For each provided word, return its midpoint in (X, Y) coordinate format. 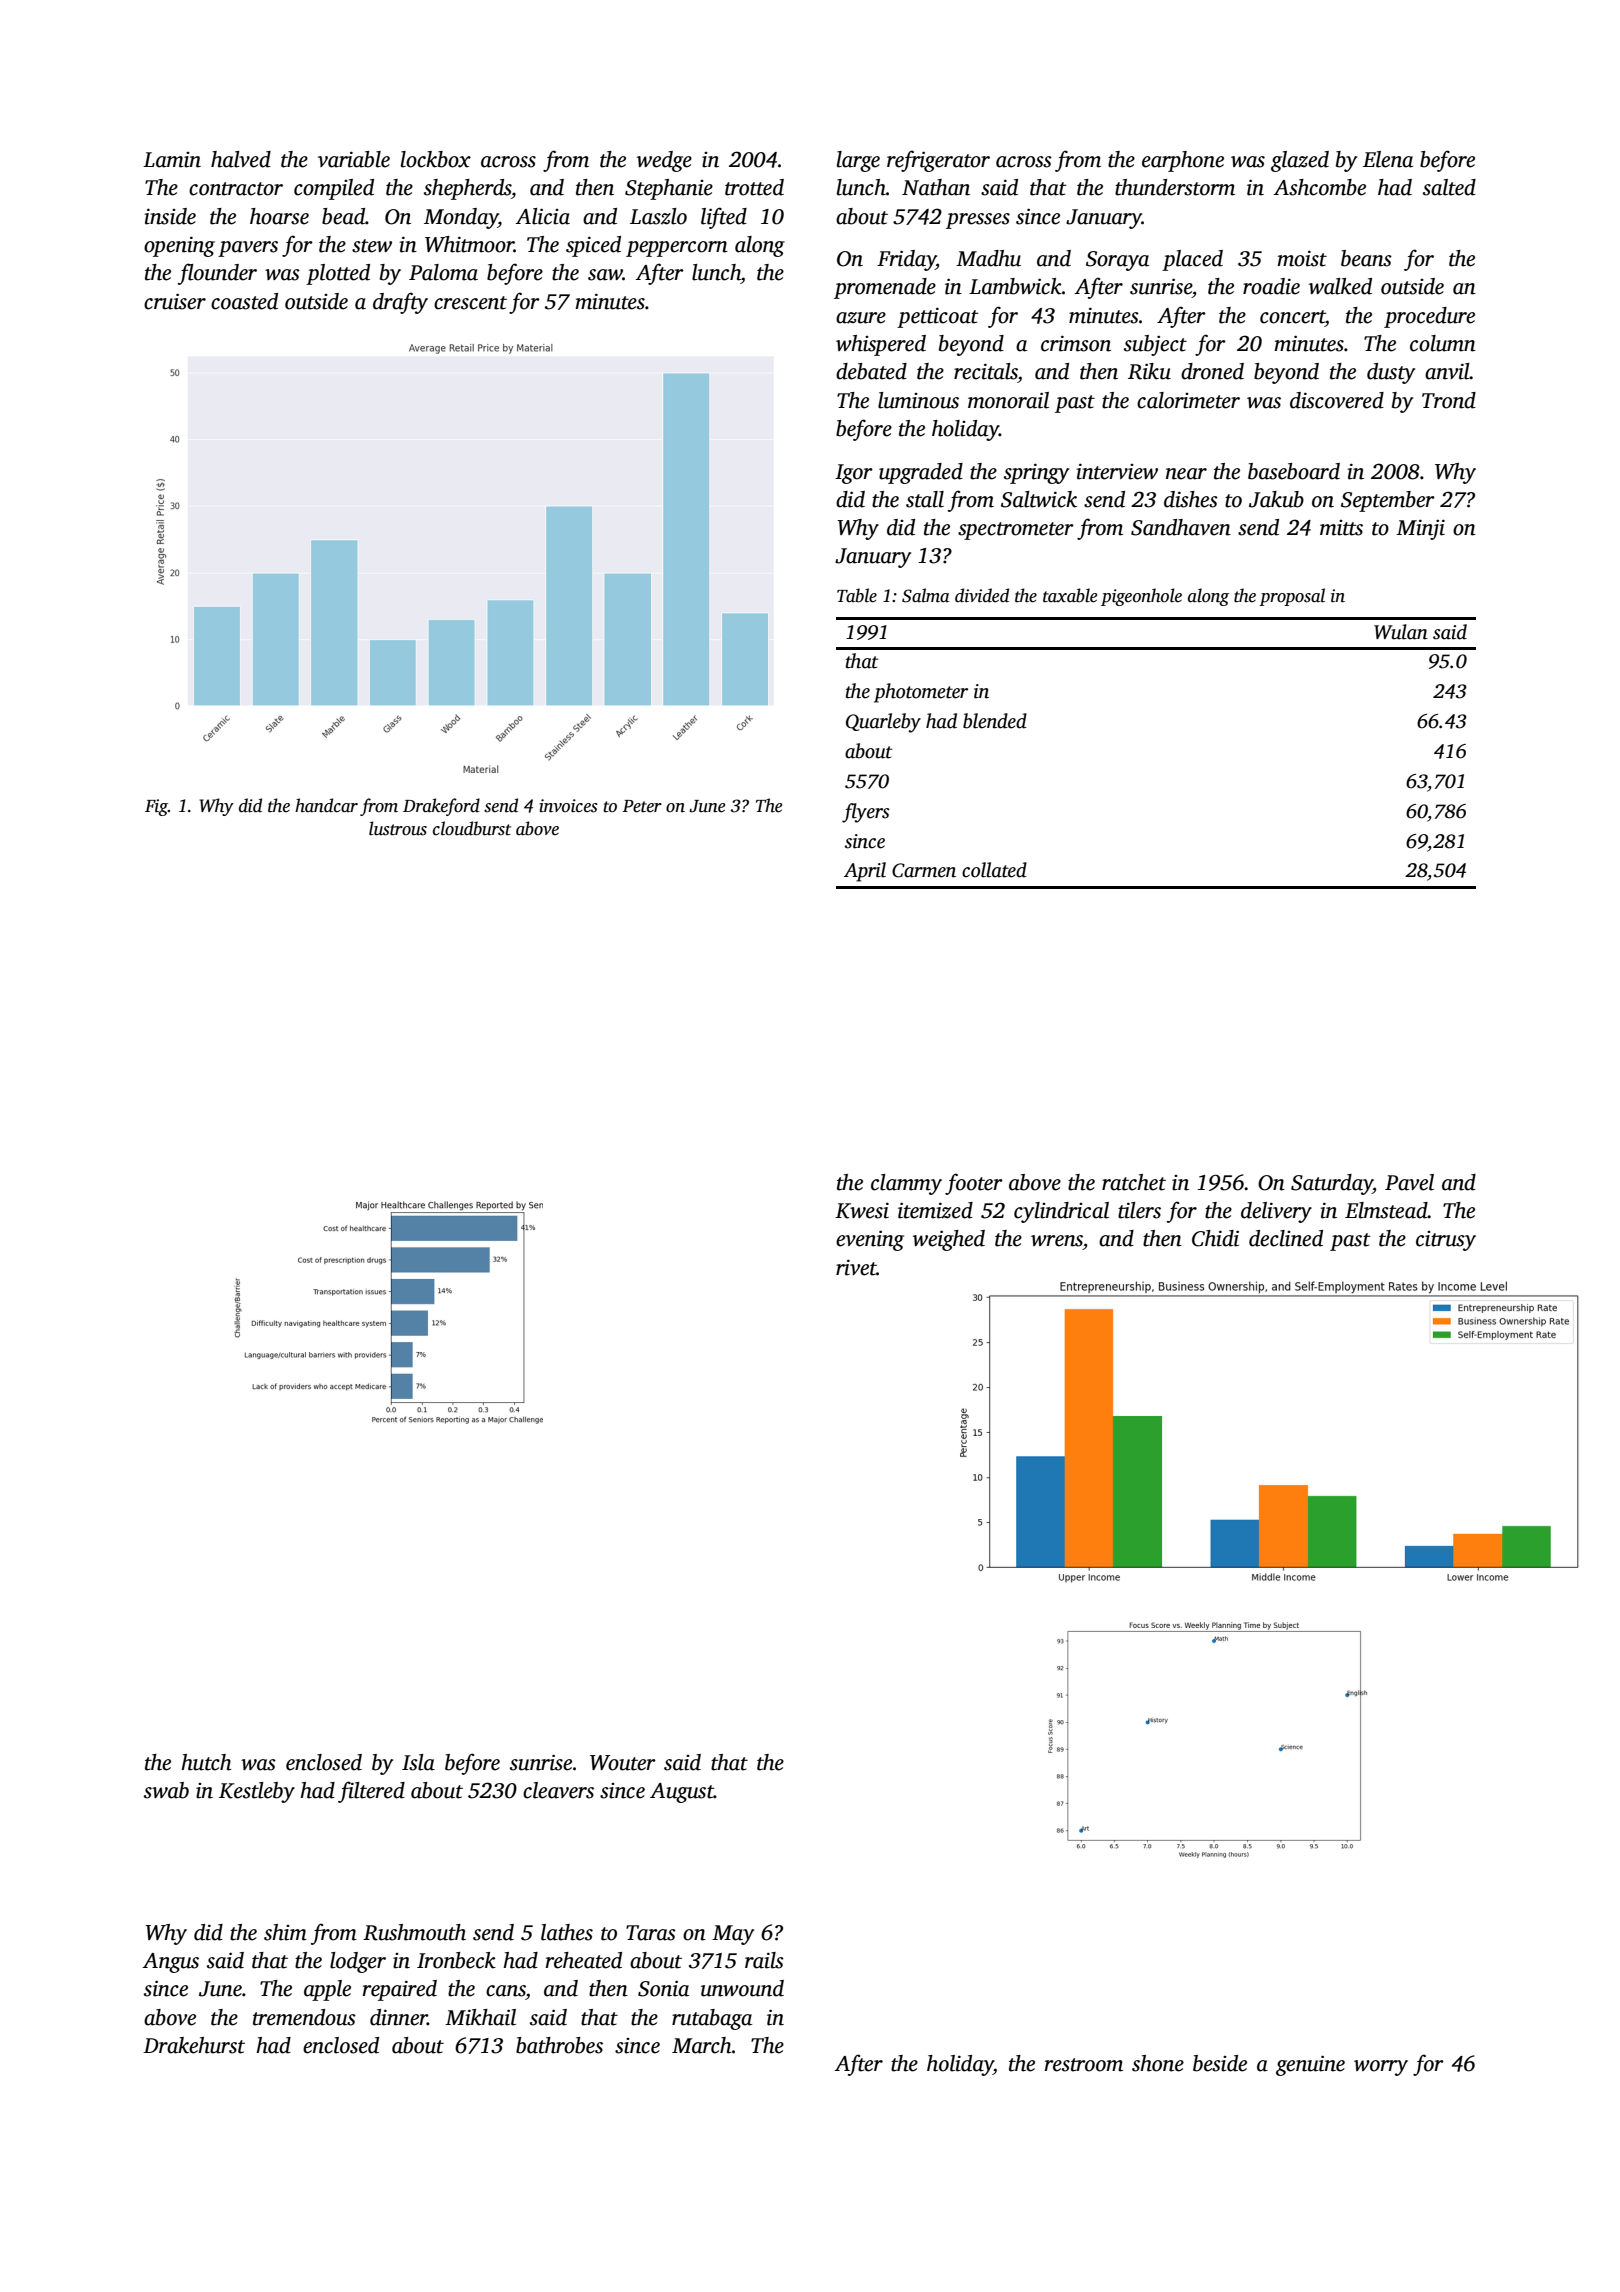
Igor (854, 474)
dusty (1391, 373)
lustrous (398, 828)
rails (764, 1960)
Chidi (1215, 1238)
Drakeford (441, 807)
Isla (418, 1762)
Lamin (172, 160)
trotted (754, 187)
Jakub (1276, 499)
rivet (856, 1267)
